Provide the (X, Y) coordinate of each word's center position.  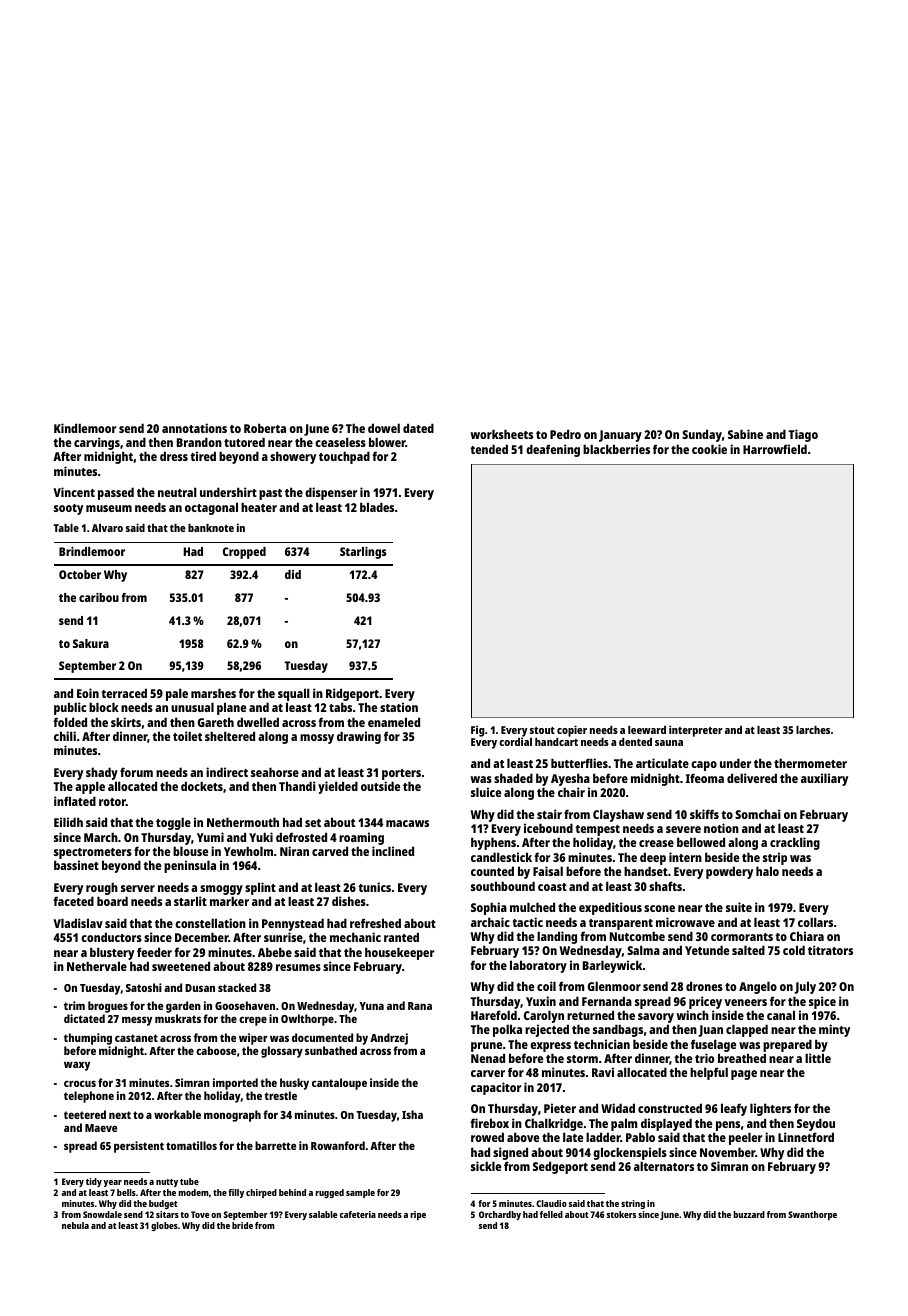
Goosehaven (245, 1005)
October (80, 574)
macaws (407, 823)
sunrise (283, 937)
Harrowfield (775, 449)
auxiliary (824, 779)
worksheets (501, 434)
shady (102, 773)
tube (189, 1181)
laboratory (538, 966)
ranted (401, 937)
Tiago (803, 435)
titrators (830, 950)
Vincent (74, 492)
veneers (745, 1002)
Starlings (363, 553)
